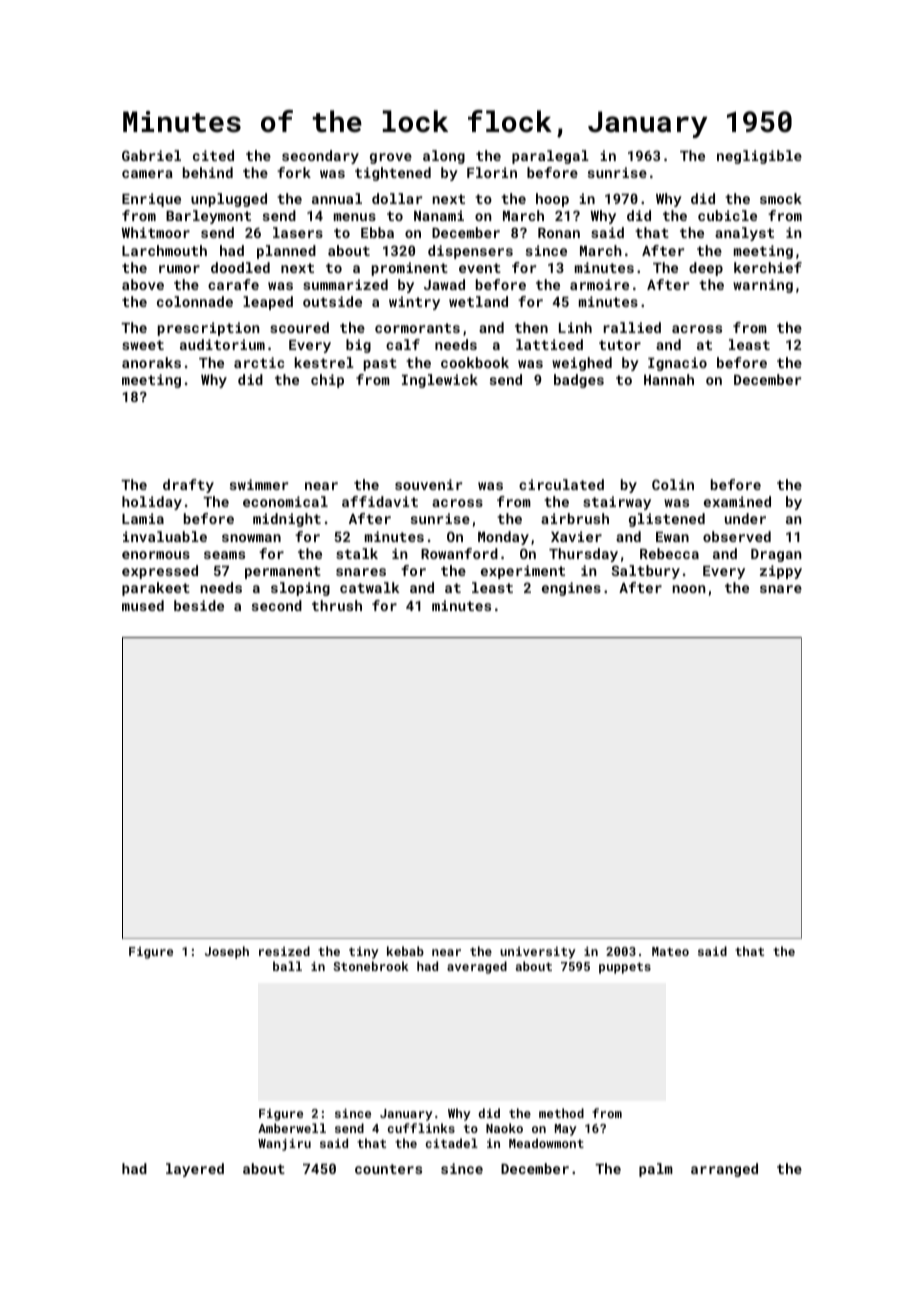  I want to click on negligible, so click(759, 157).
